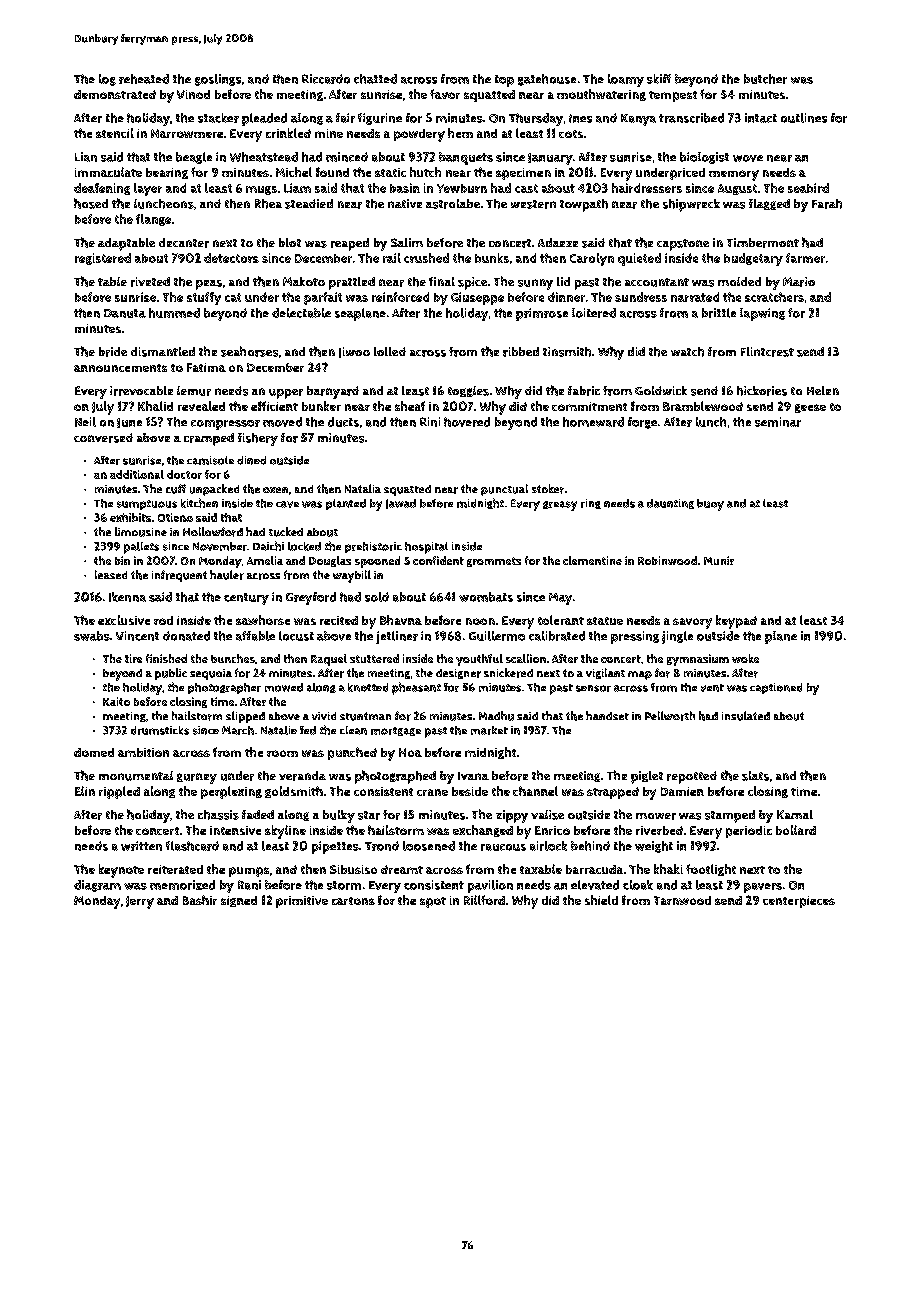 This screenshot has height=1311, width=924. What do you see at coordinates (115, 133) in the screenshot?
I see `stencil` at bounding box center [115, 133].
